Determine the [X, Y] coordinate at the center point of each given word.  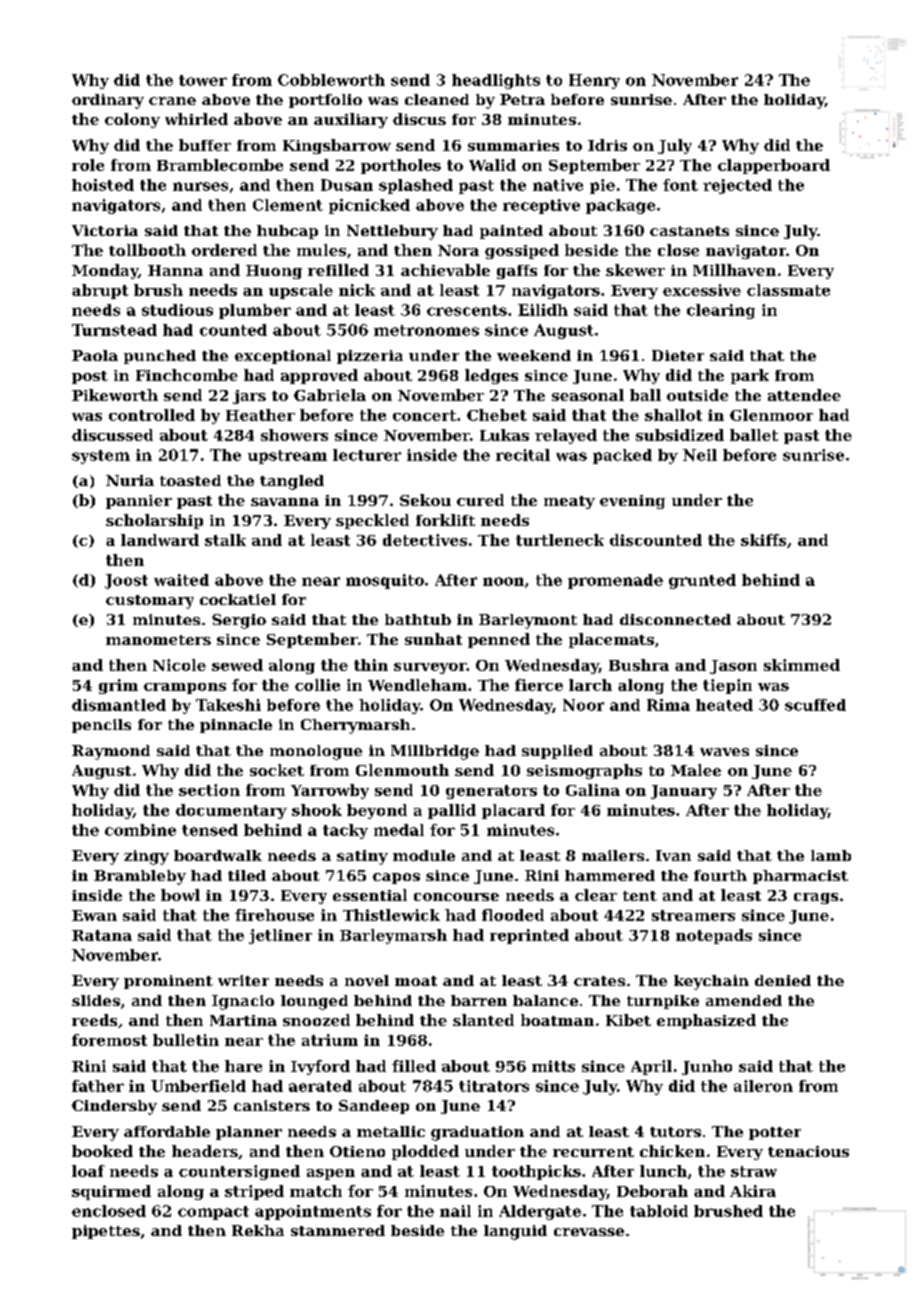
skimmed [802, 665]
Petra [522, 99]
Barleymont [528, 621]
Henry [594, 81]
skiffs [763, 540]
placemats [611, 640]
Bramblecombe [220, 165]
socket [277, 770]
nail [455, 1211]
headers [205, 1151]
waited [181, 580]
